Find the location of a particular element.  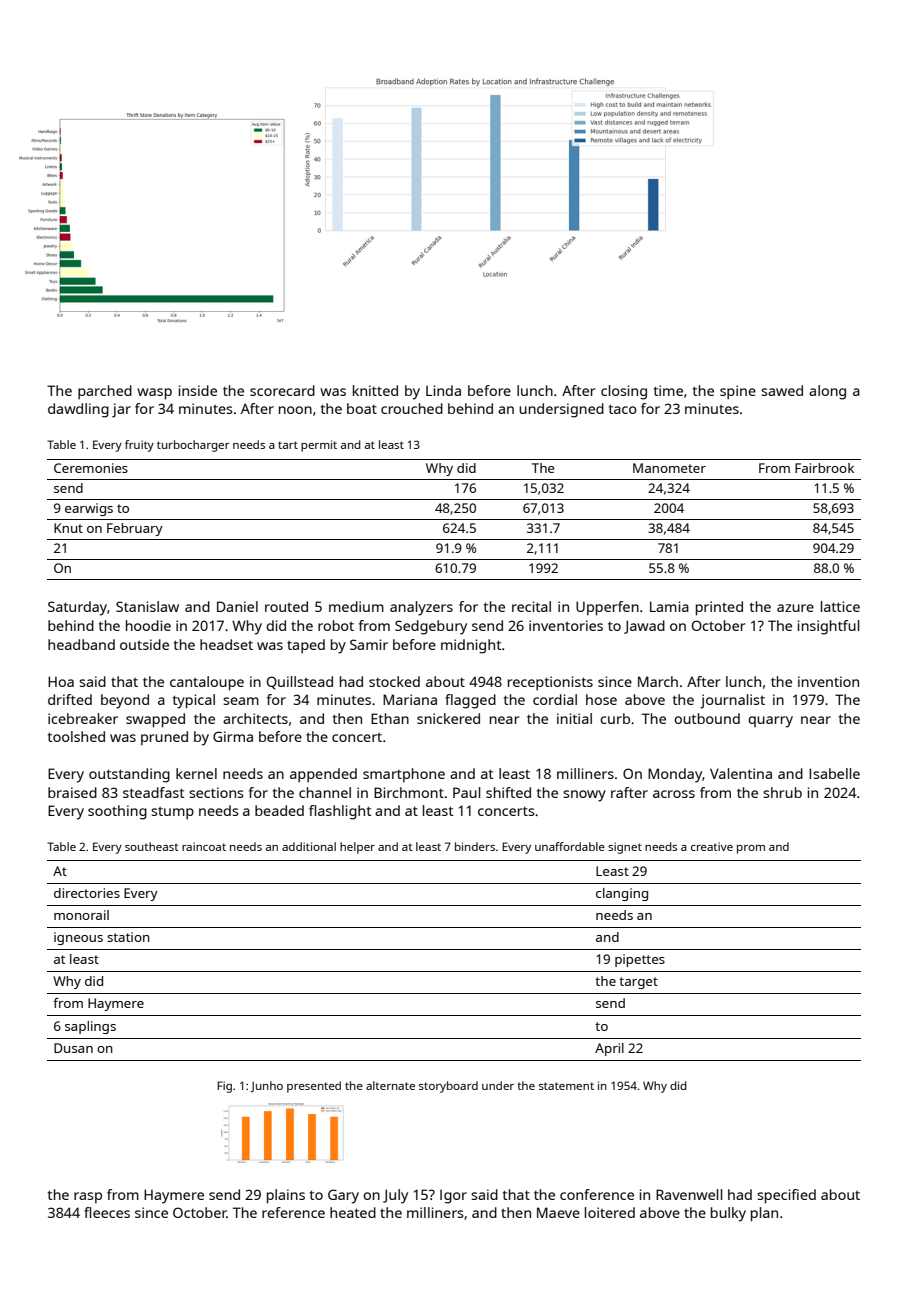

Ravenwell is located at coordinates (689, 1194).
